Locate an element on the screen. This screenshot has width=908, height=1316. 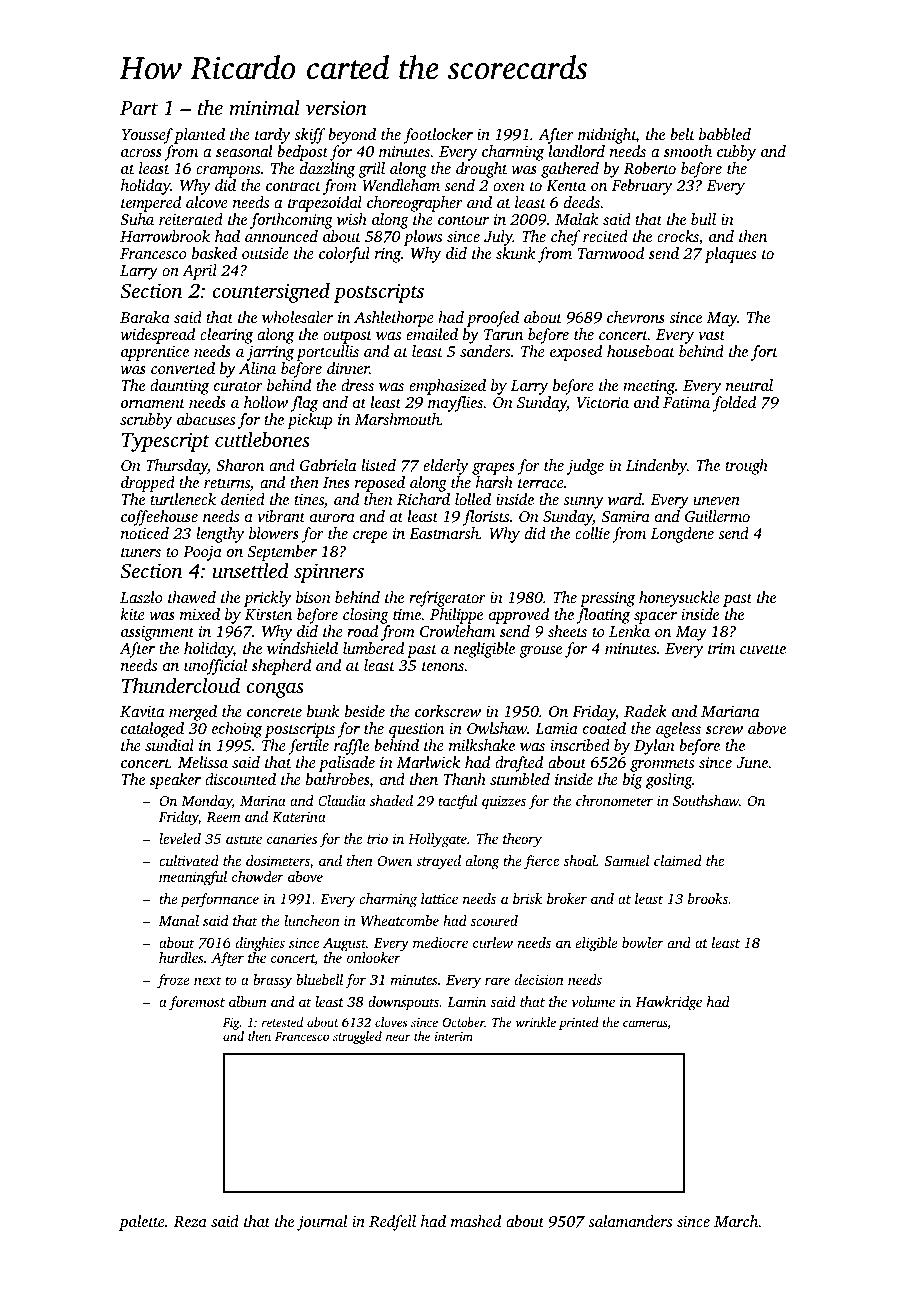
journal is located at coordinates (322, 1223).
